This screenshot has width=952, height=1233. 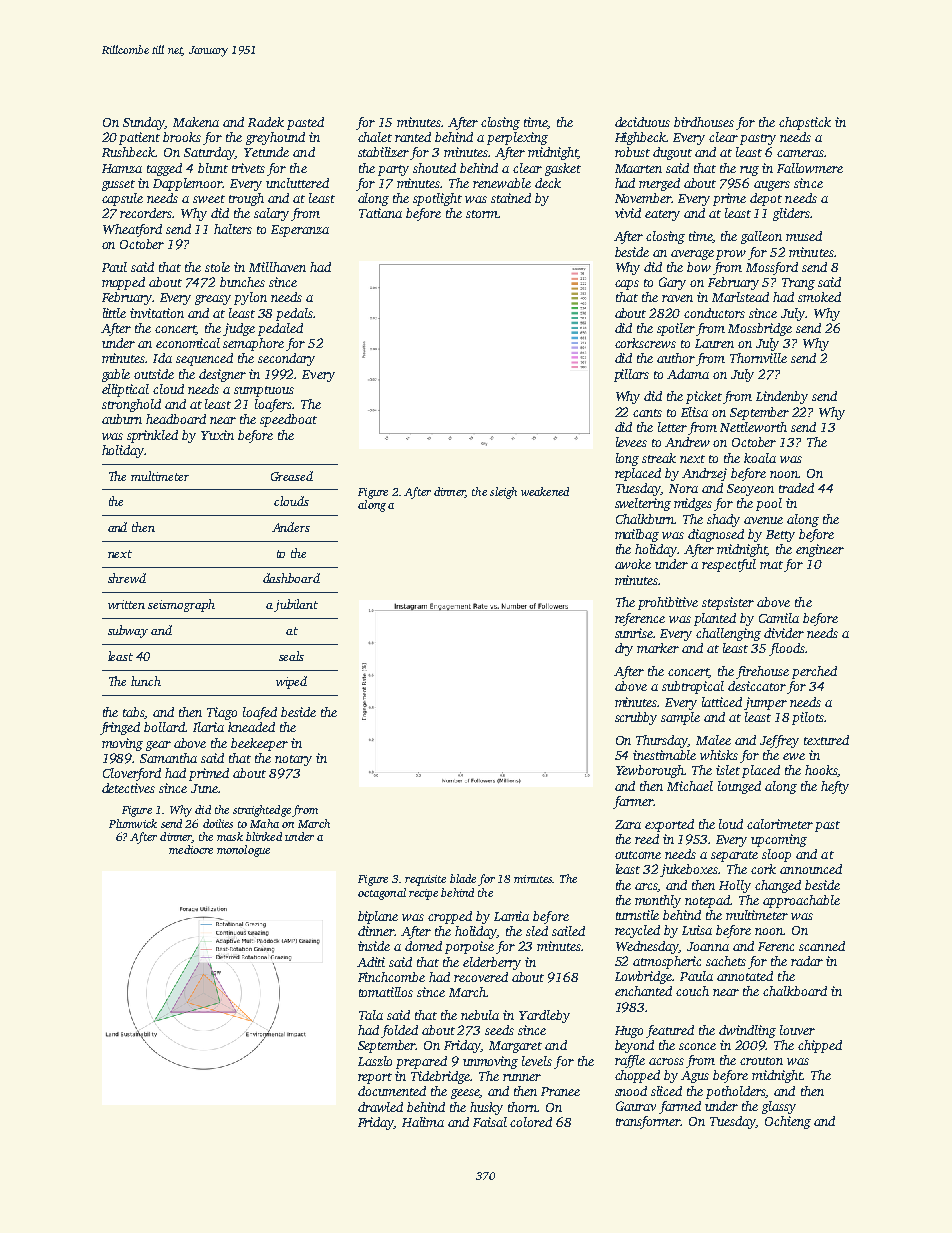 I want to click on notepad, so click(x=708, y=901).
